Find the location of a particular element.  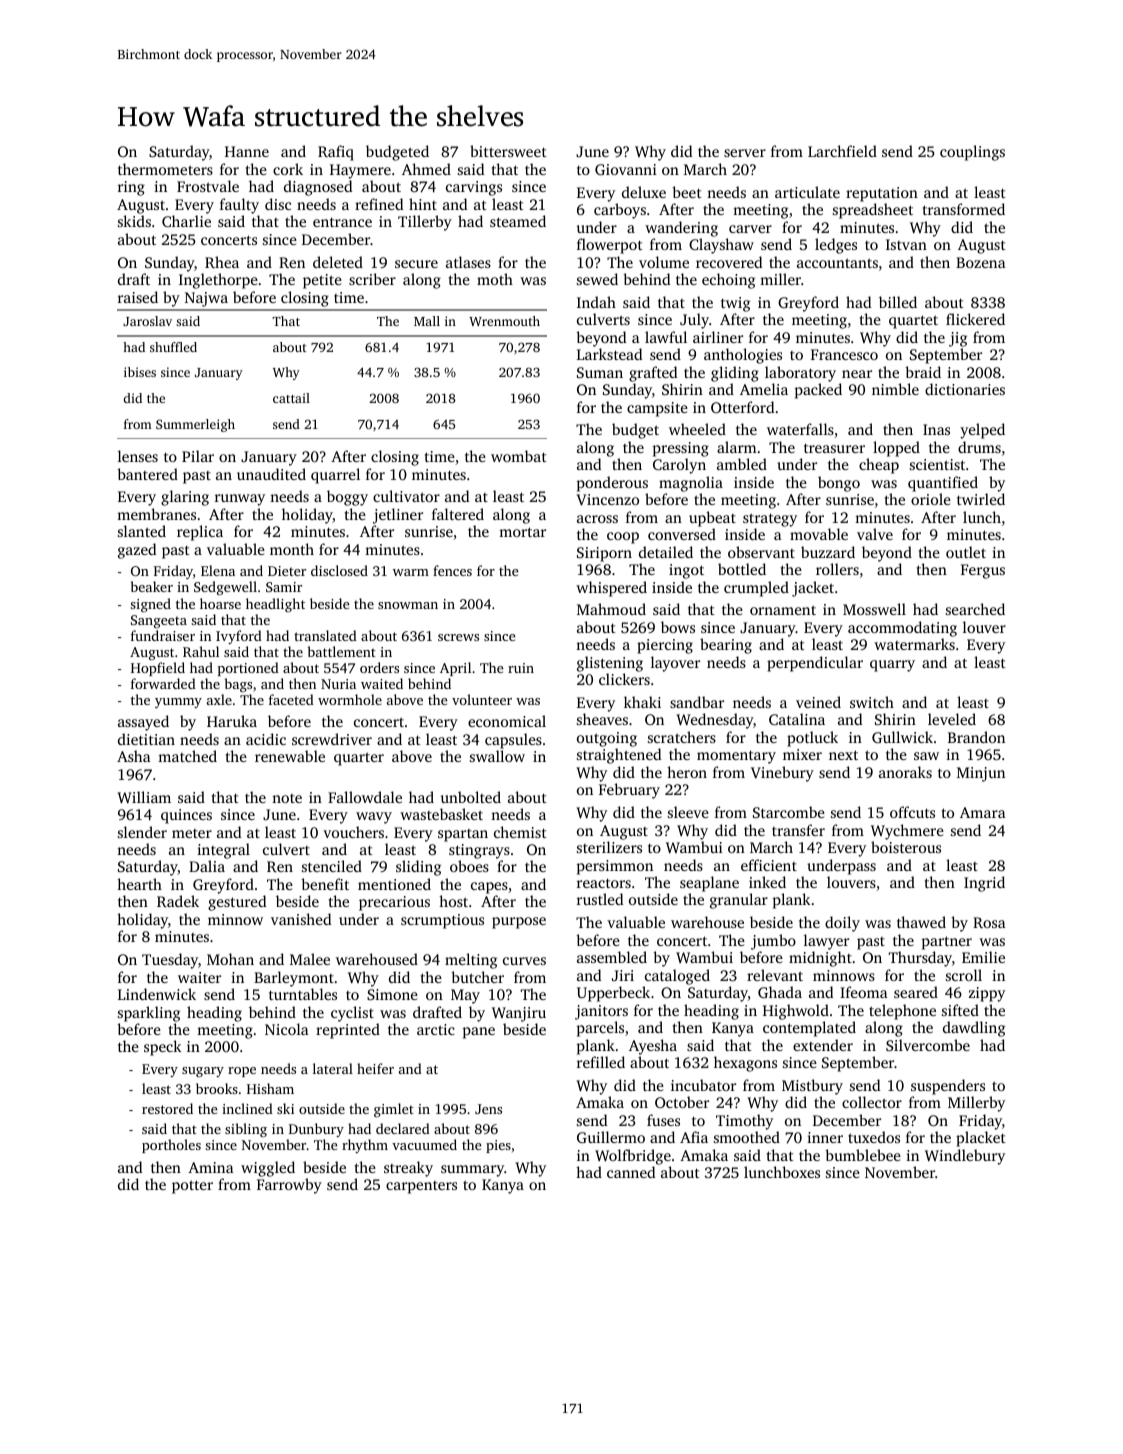

deluxe is located at coordinates (644, 192).
